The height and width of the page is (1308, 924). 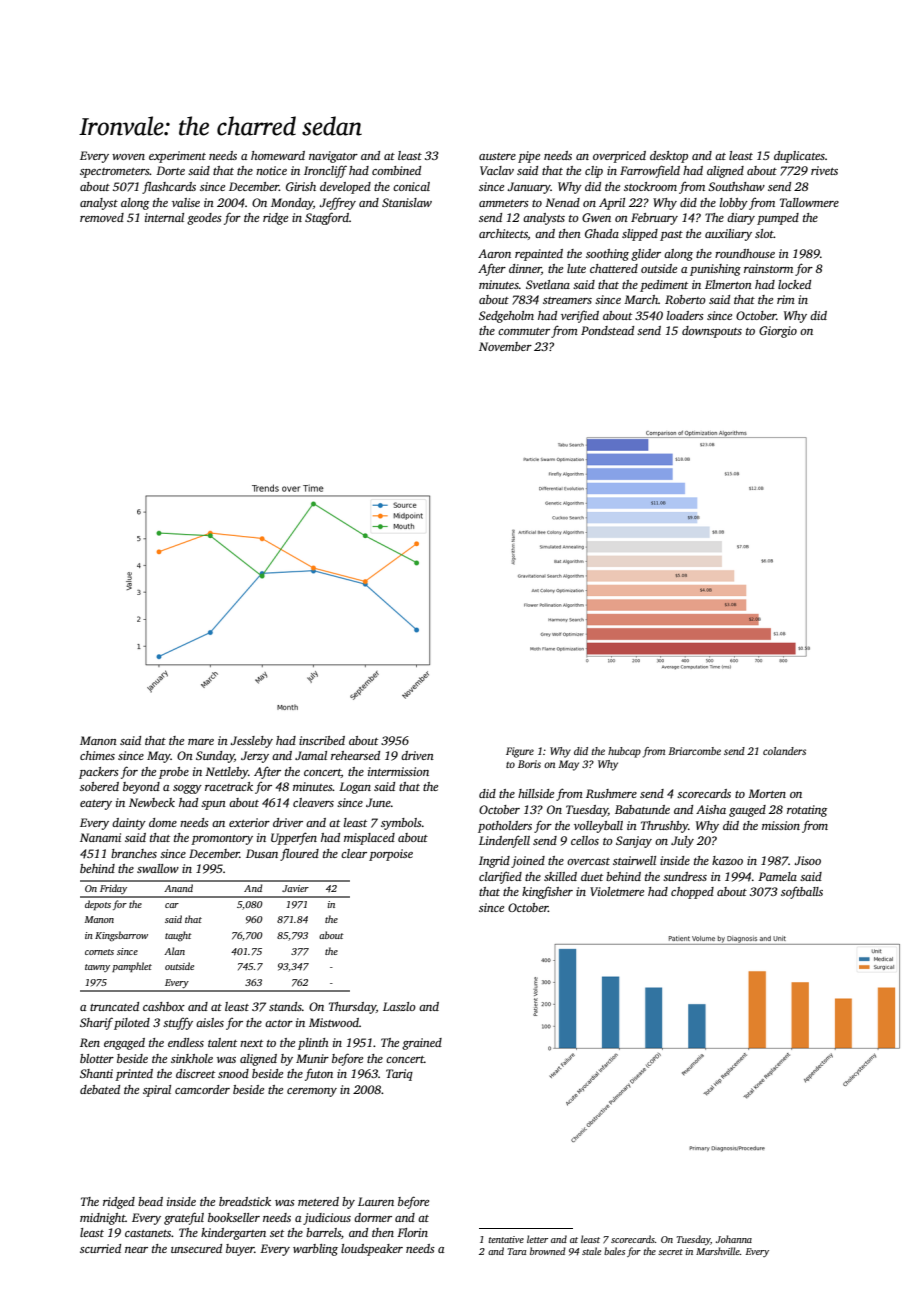 I want to click on downspouts, so click(x=712, y=332).
